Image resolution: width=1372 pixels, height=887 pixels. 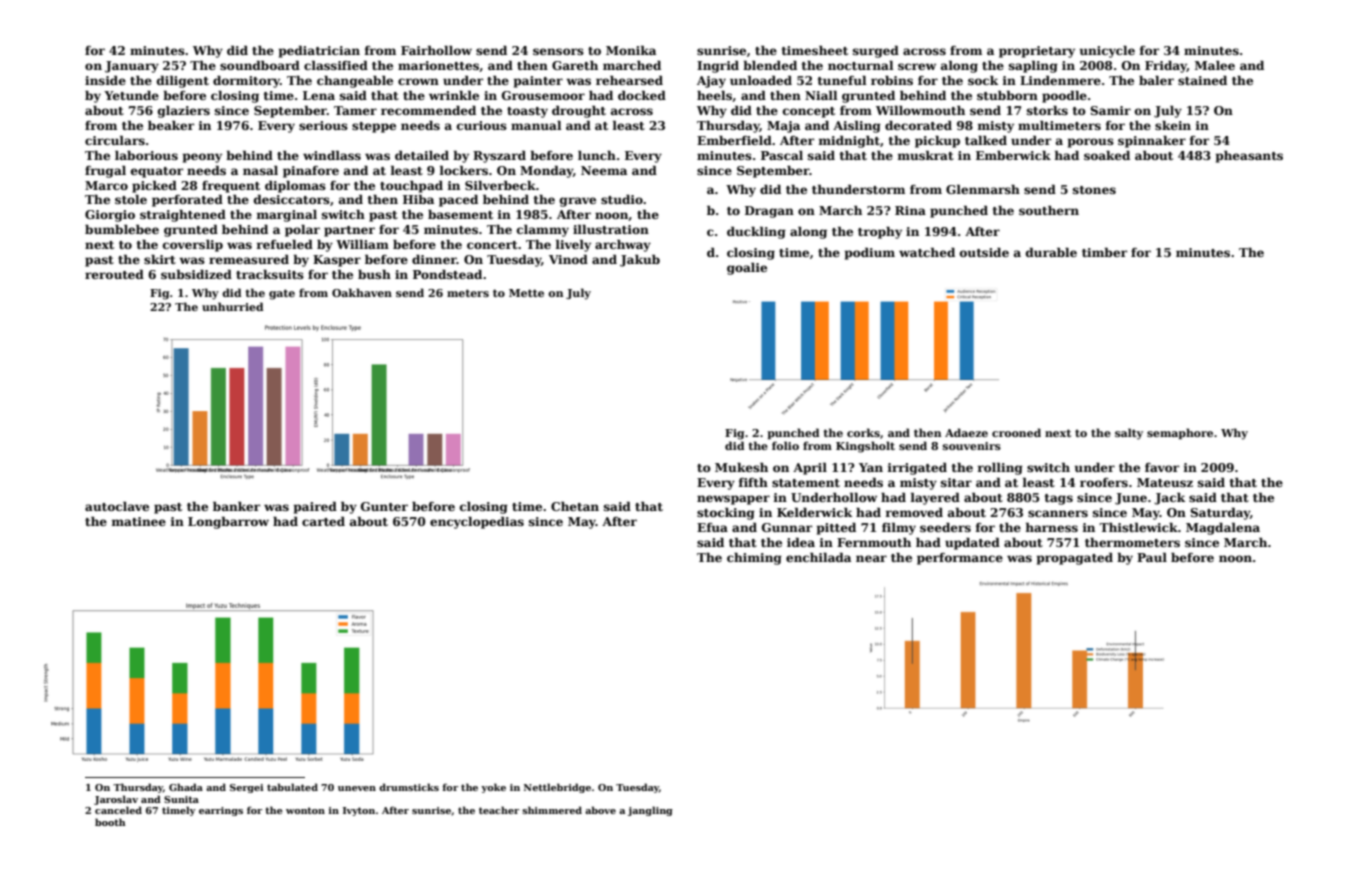 I want to click on Ghada, so click(x=186, y=787).
